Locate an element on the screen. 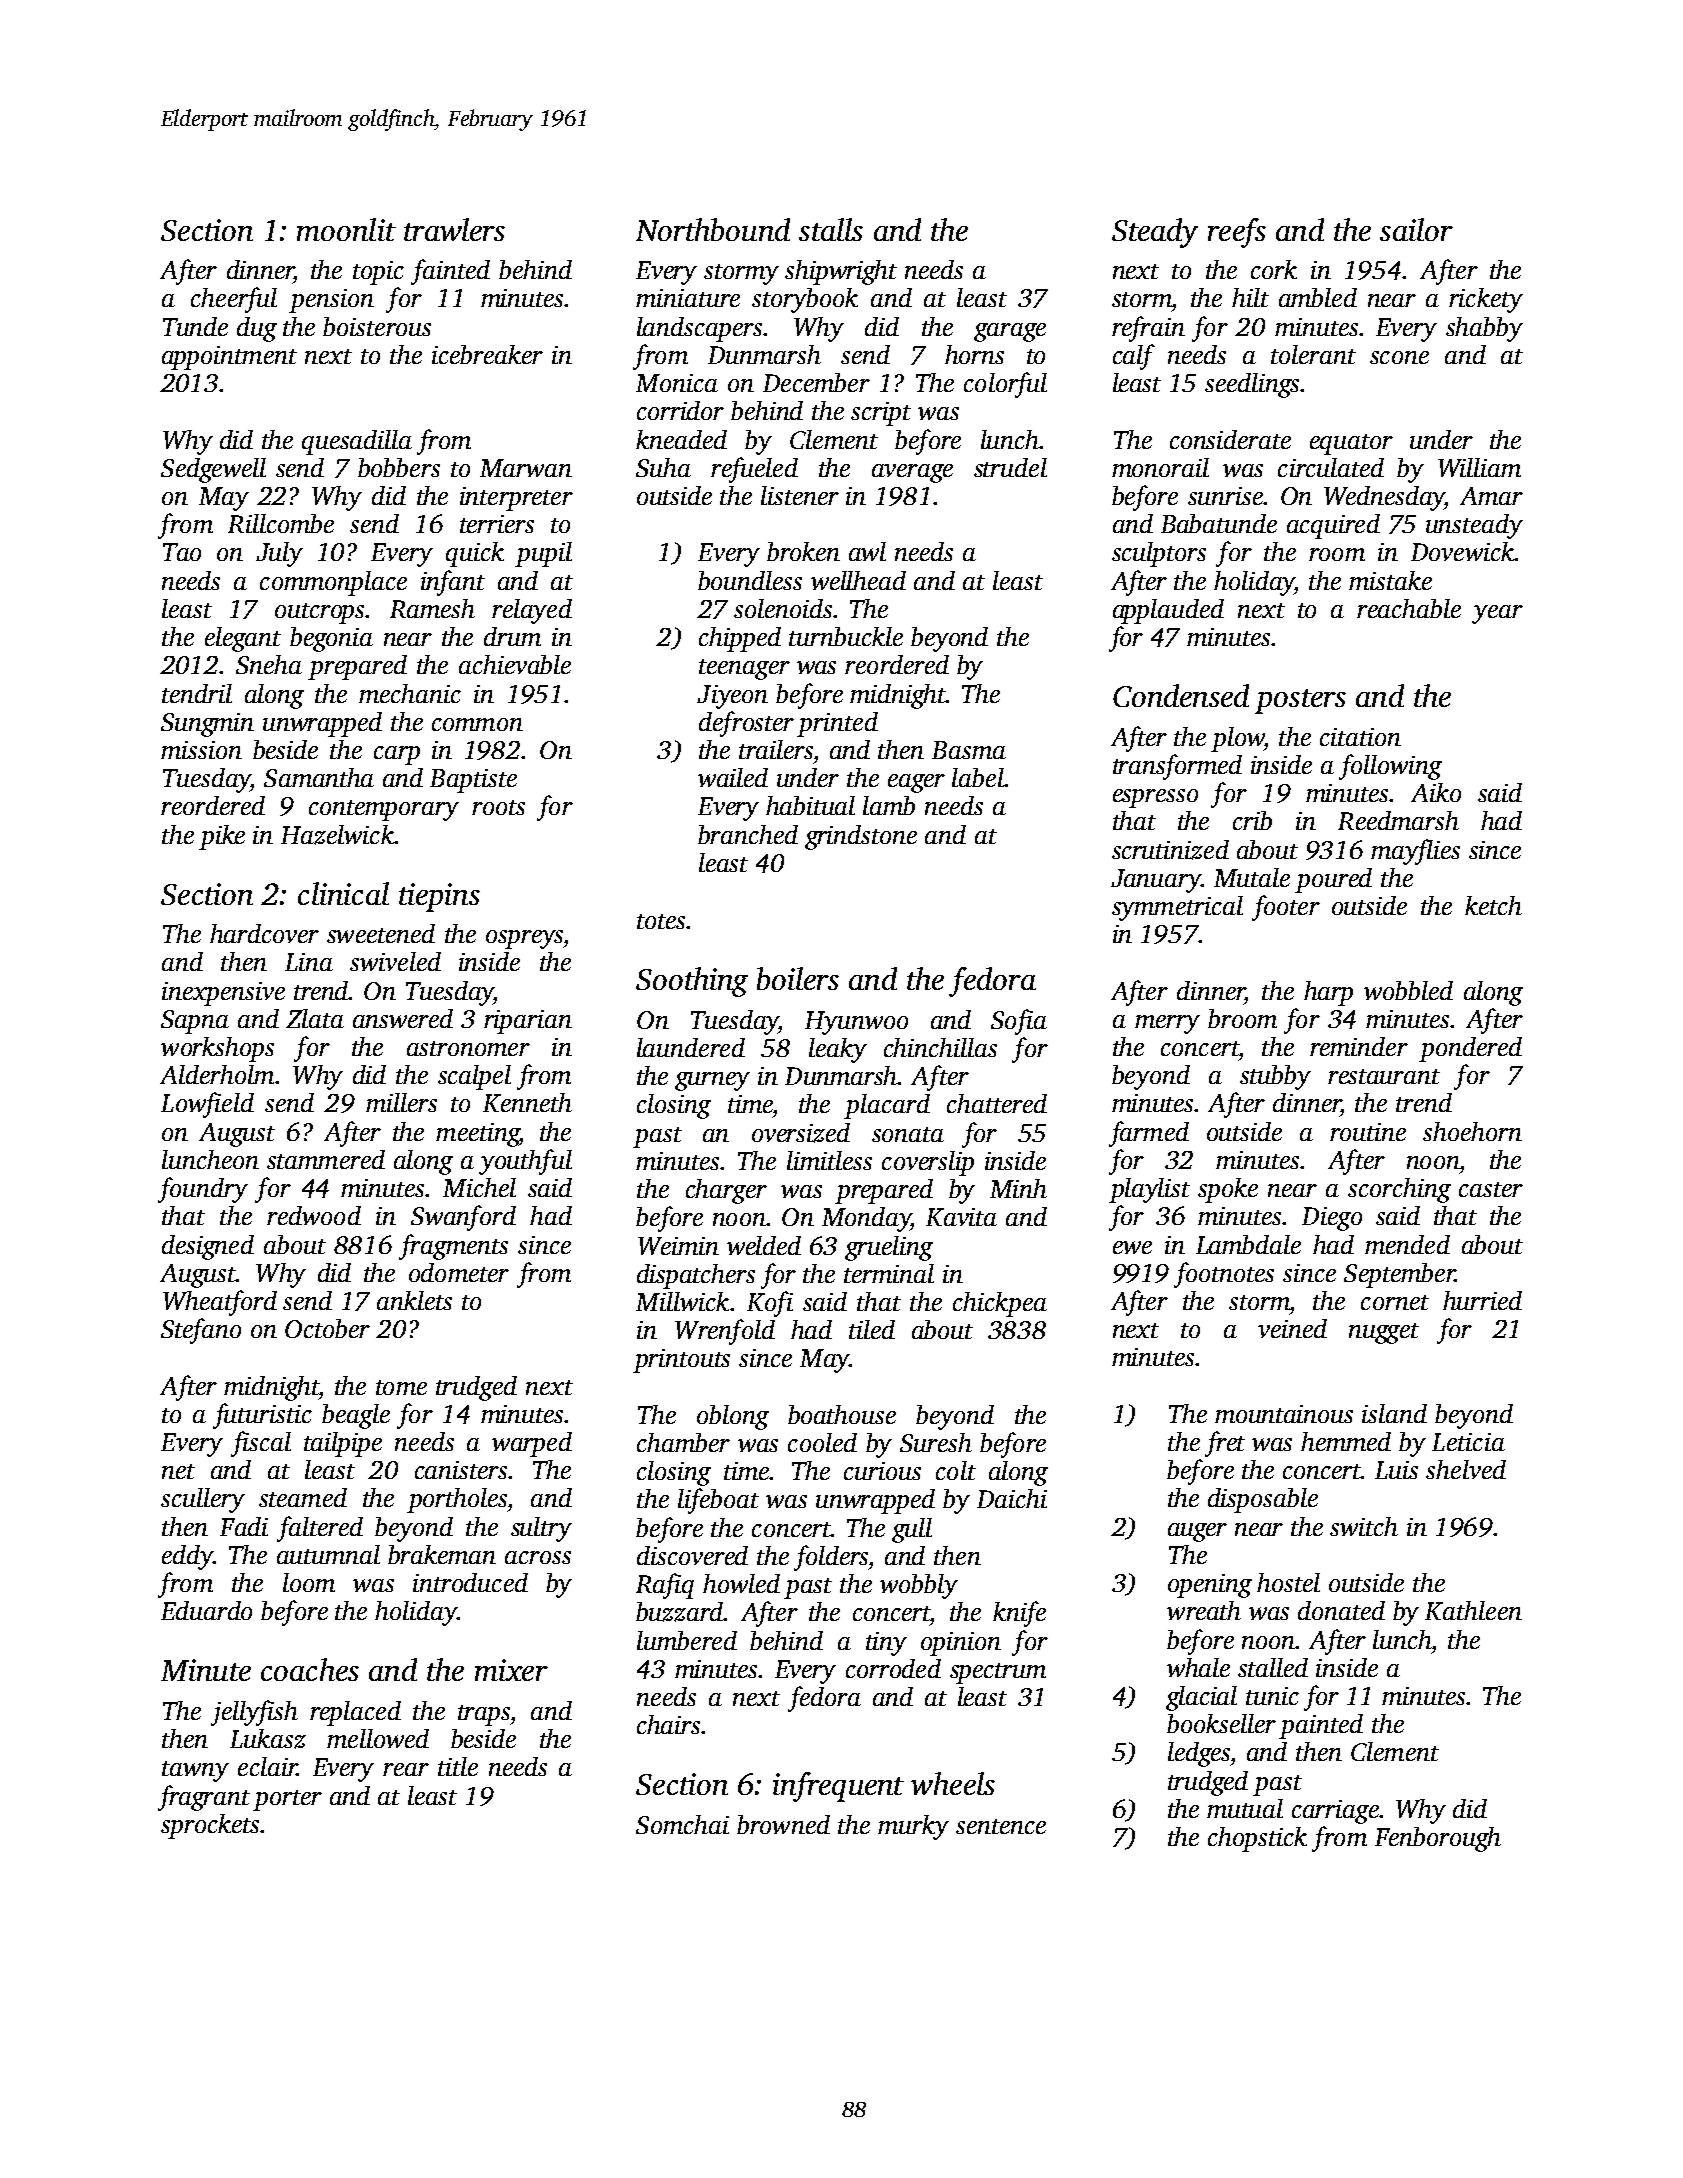  Monica is located at coordinates (677, 383).
